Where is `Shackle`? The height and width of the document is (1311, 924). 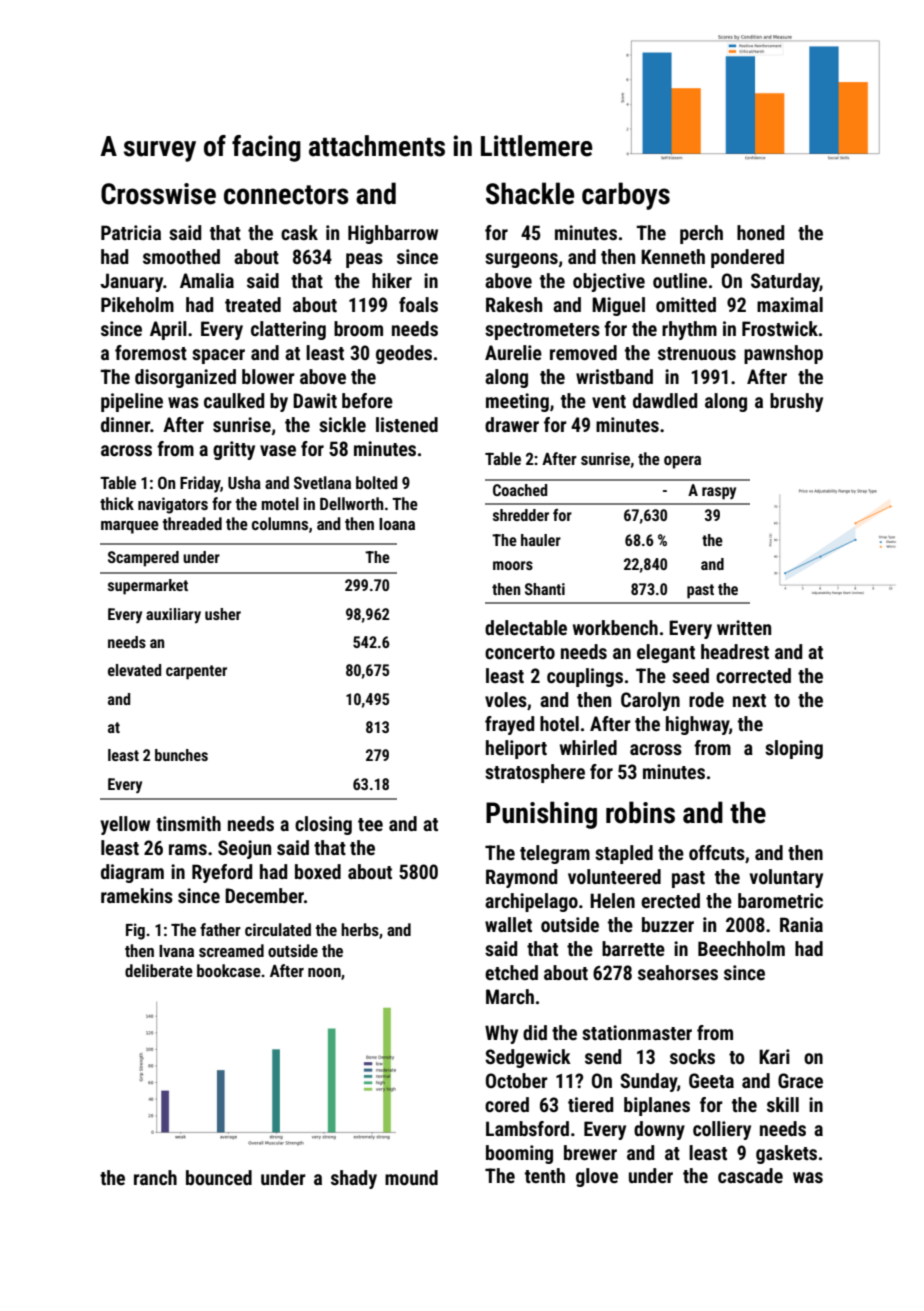 Shackle is located at coordinates (530, 193).
